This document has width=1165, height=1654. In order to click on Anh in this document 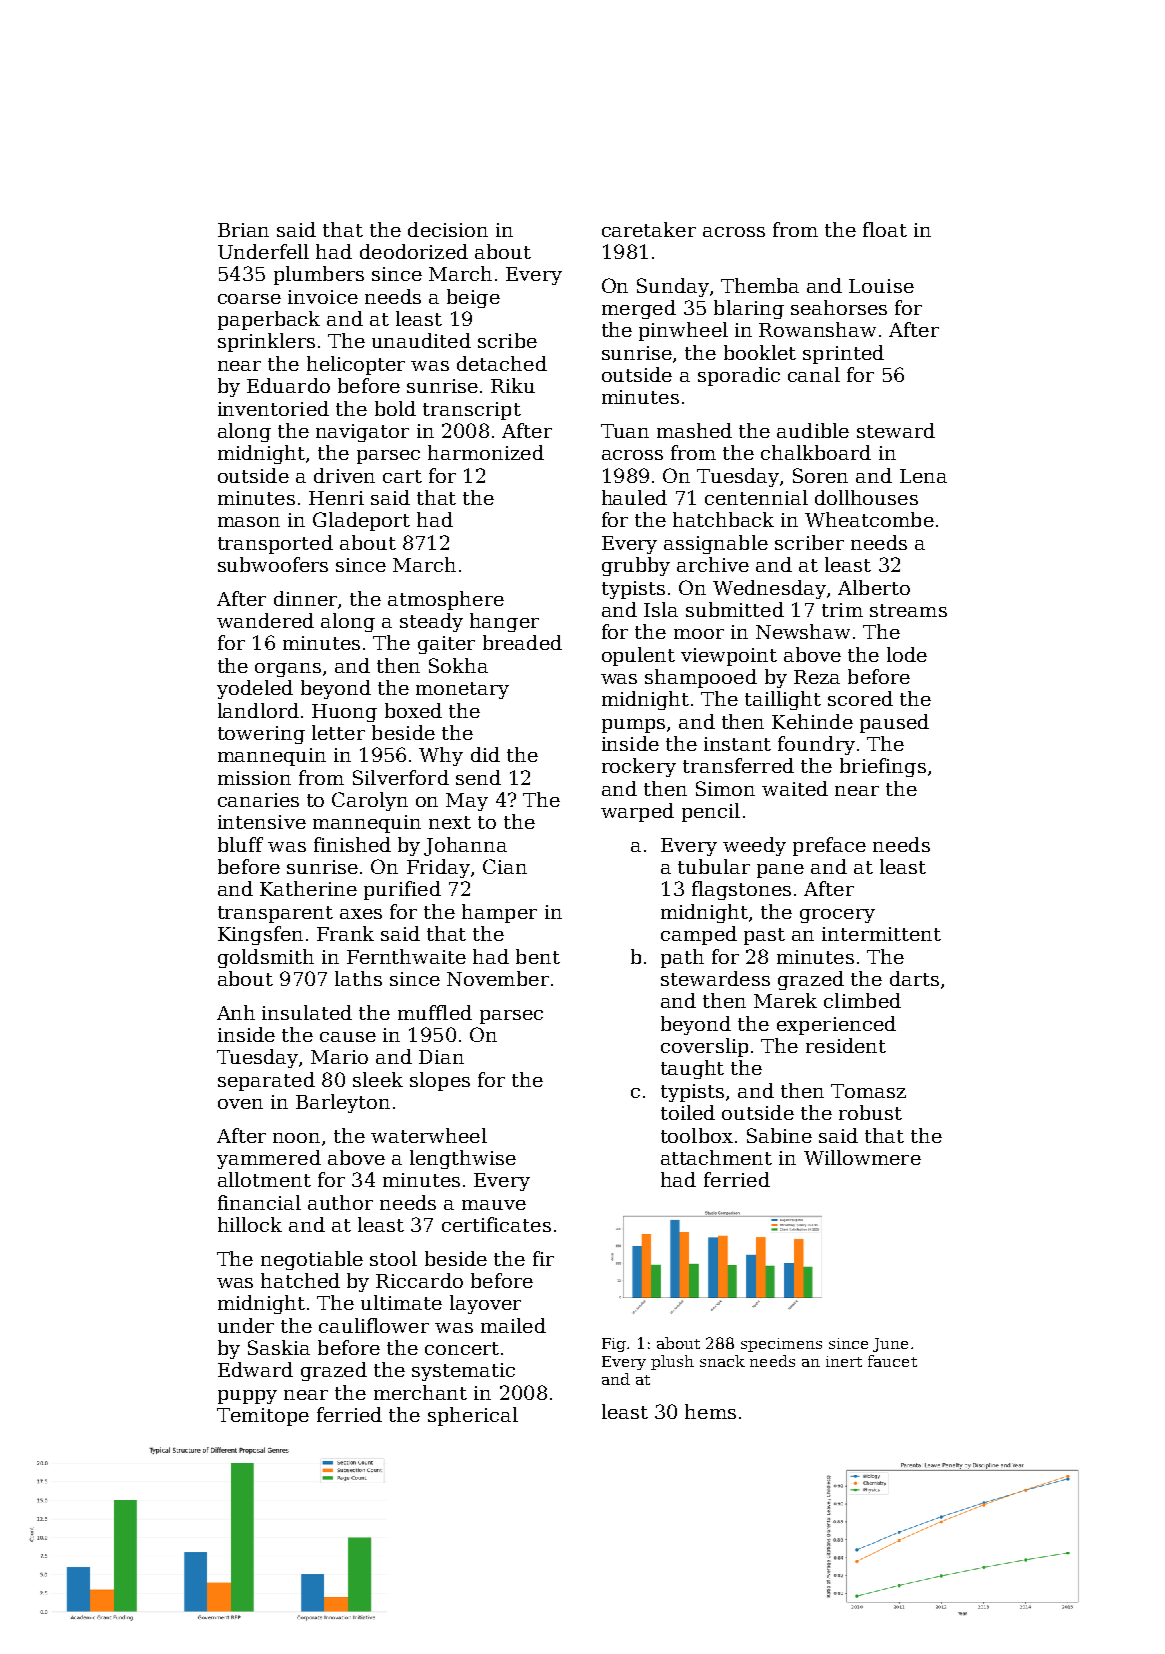, I will do `click(236, 1012)`.
